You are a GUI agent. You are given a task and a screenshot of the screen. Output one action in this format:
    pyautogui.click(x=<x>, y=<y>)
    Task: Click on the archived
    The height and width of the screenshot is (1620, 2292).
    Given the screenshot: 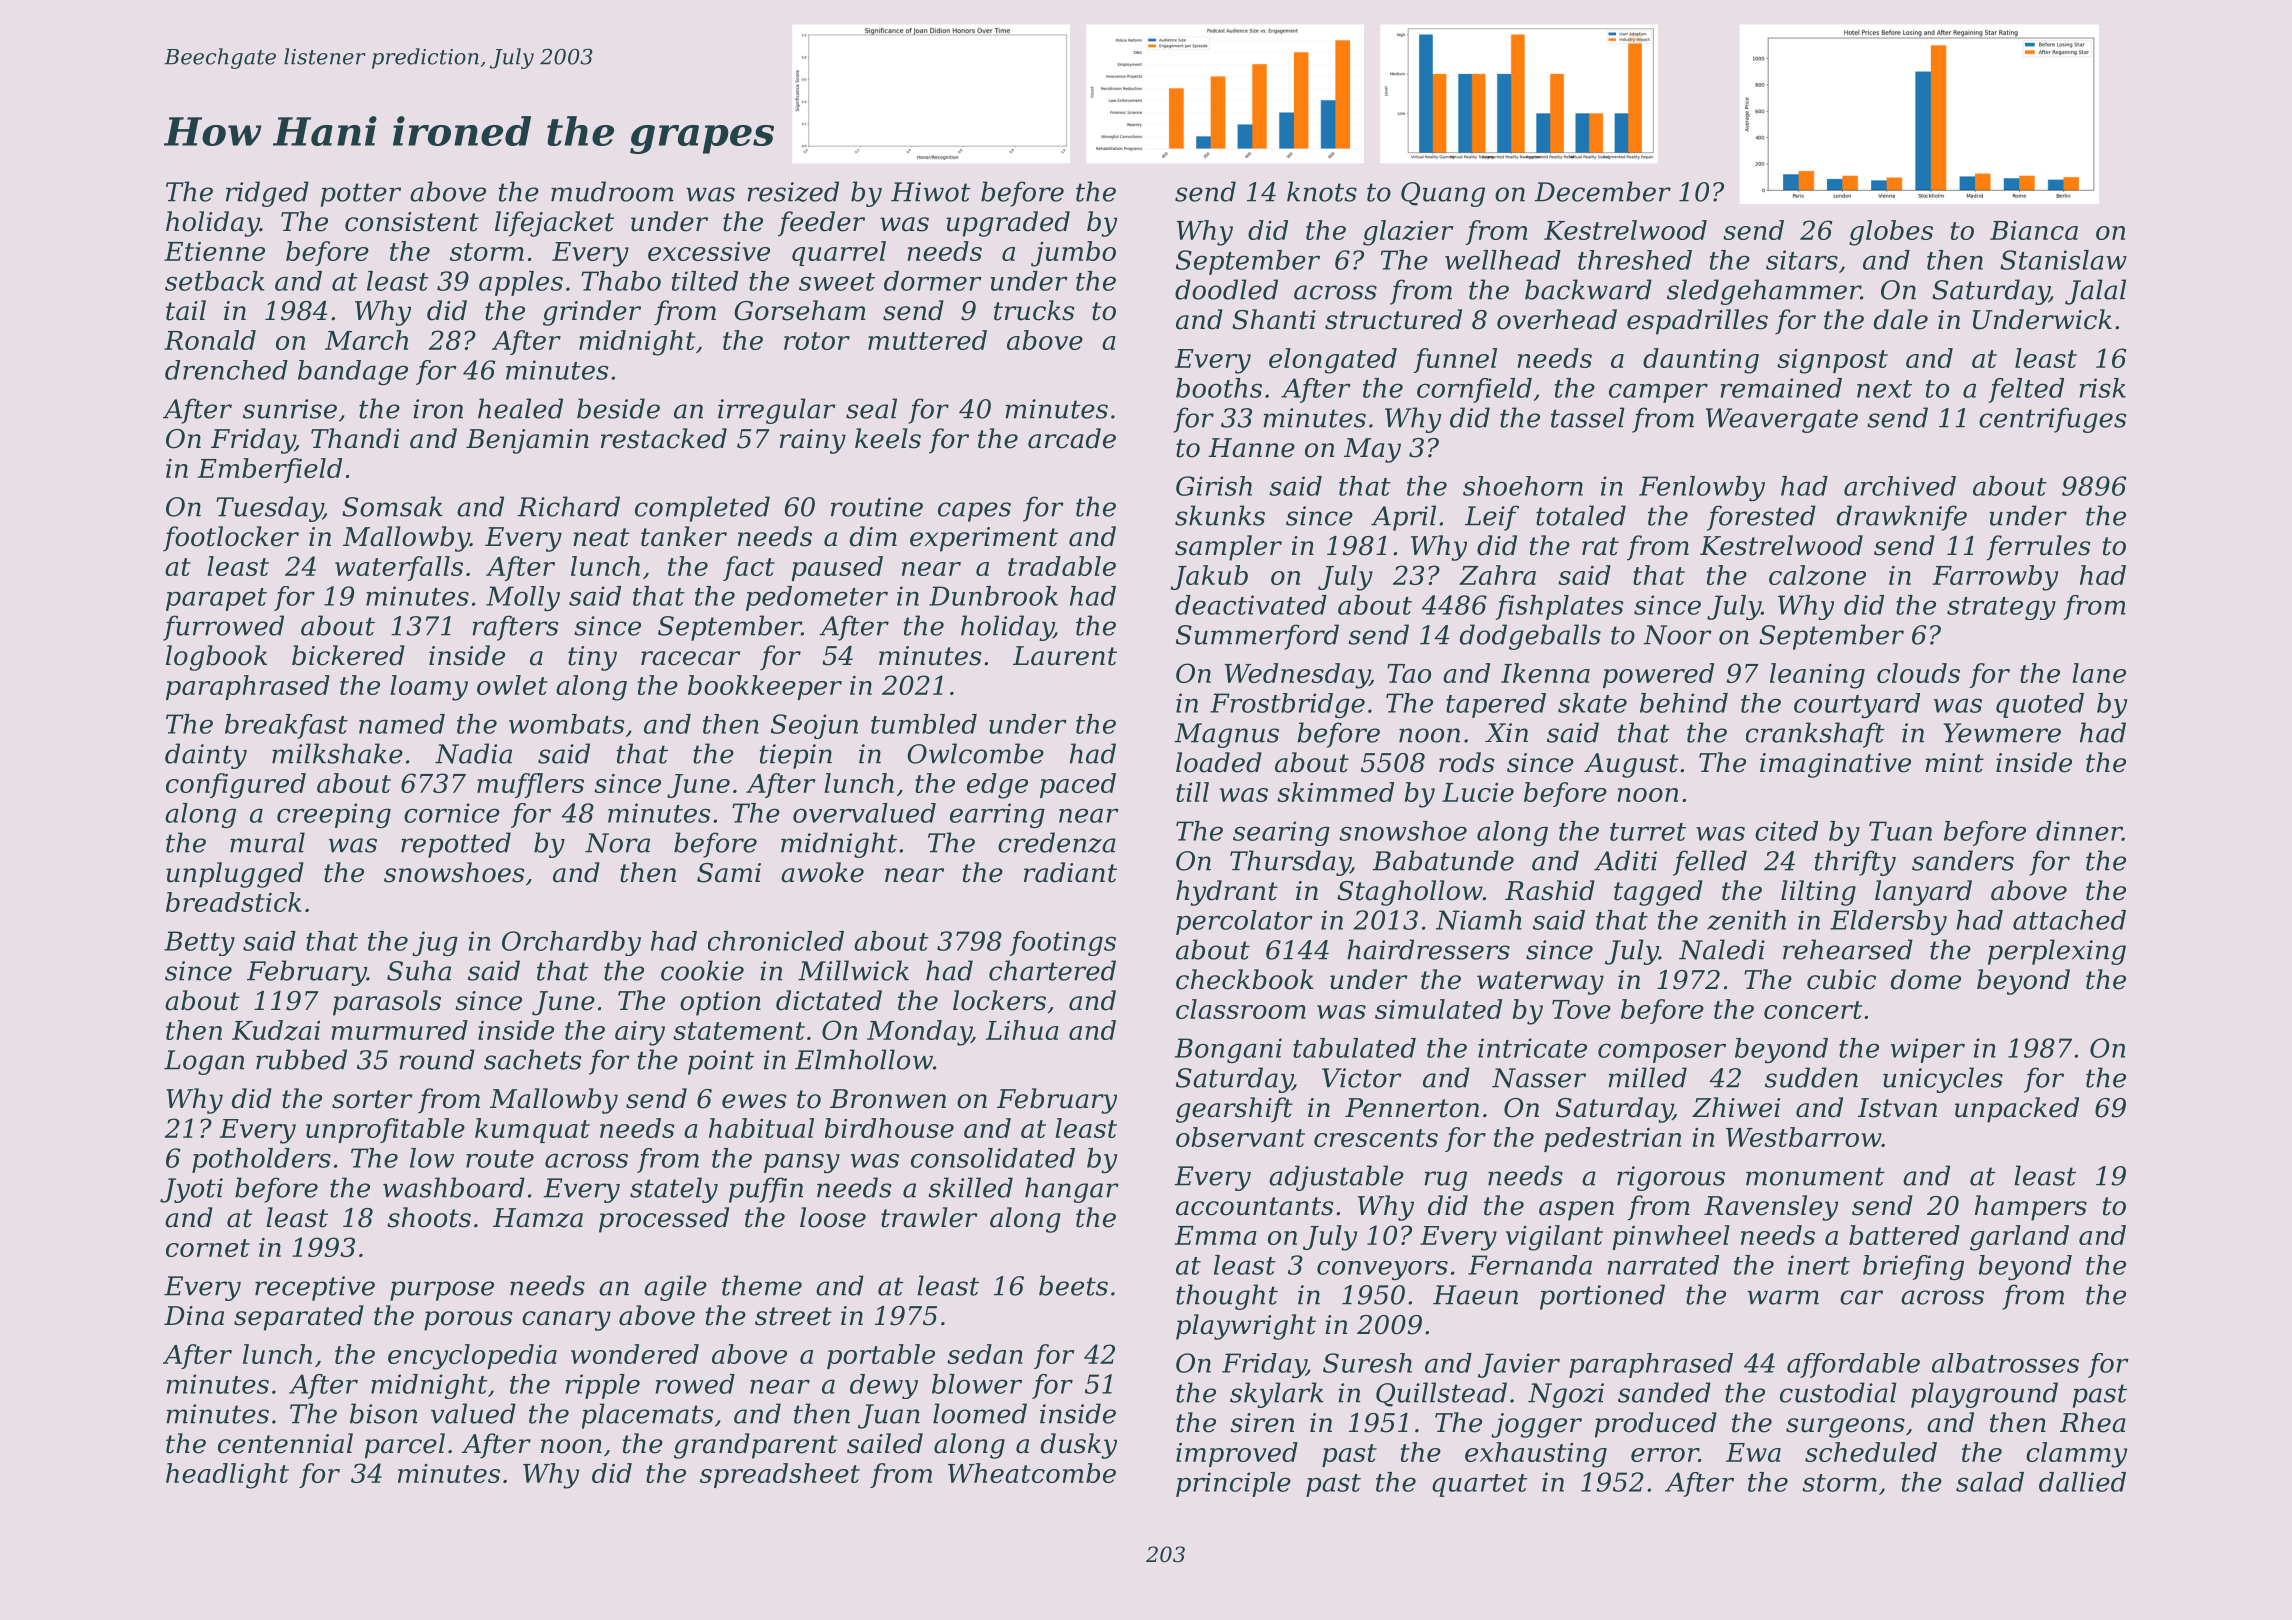 What is the action you would take?
    pyautogui.click(x=1900, y=486)
